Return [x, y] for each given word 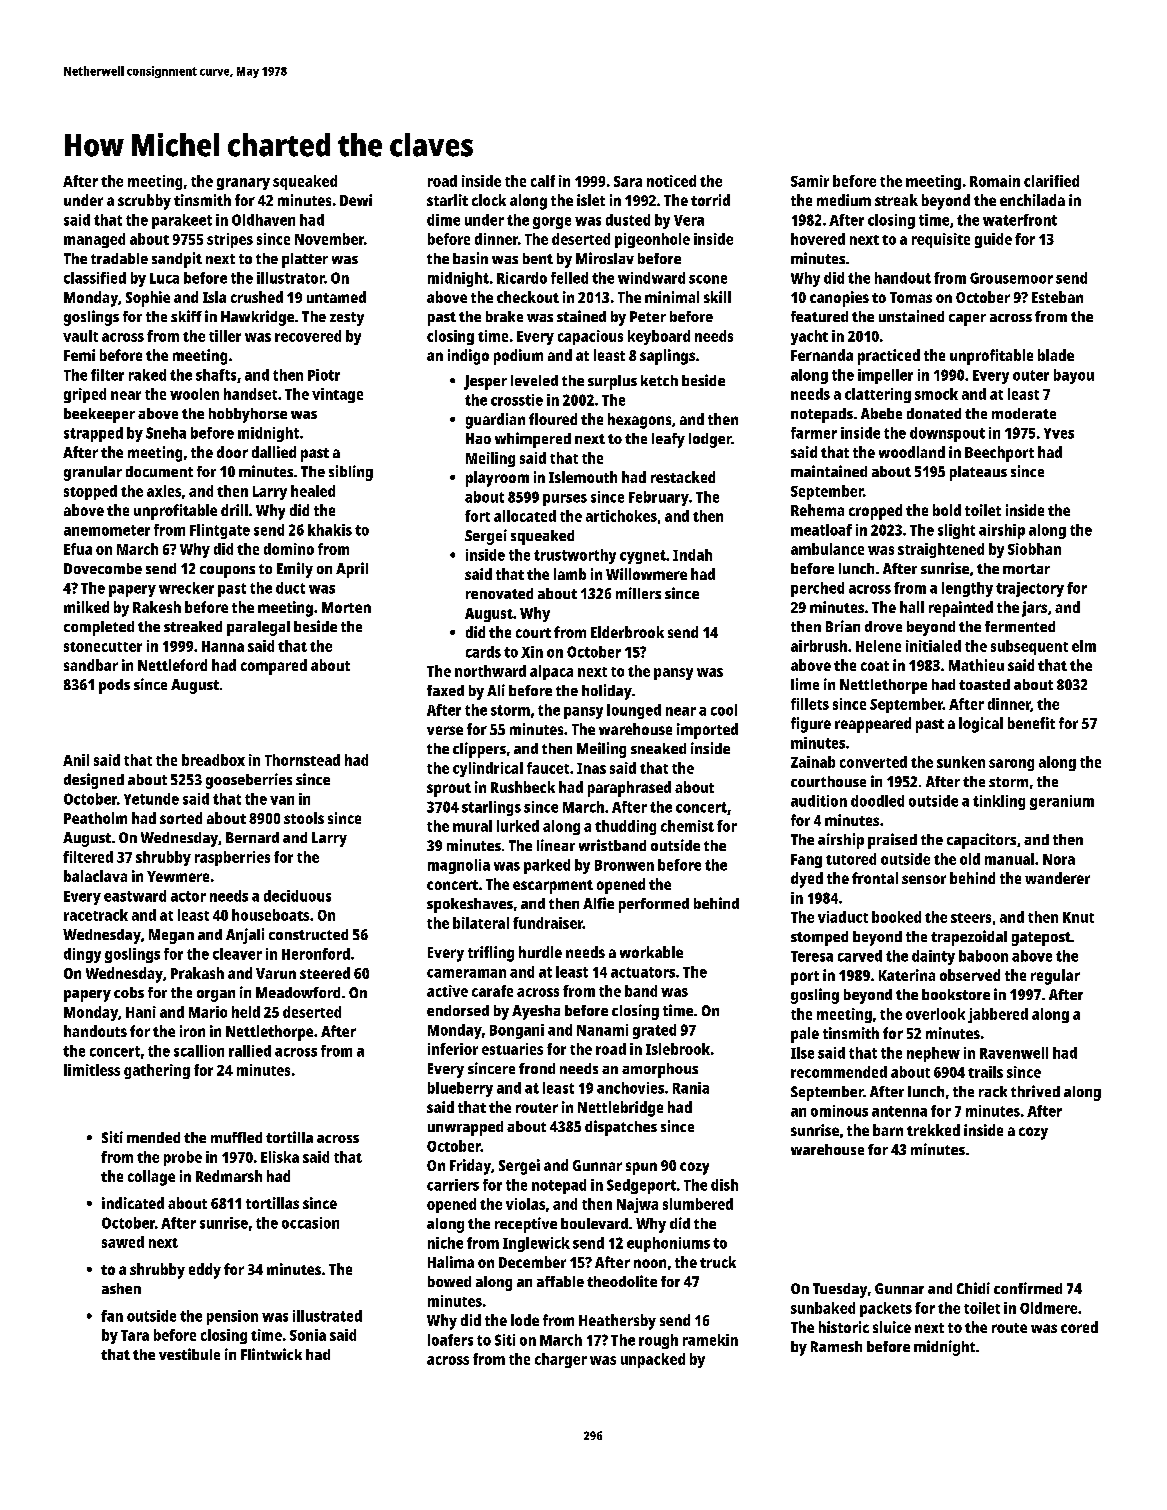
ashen [121, 1288]
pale [805, 1035]
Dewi [356, 200]
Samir [810, 181]
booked [896, 917]
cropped [875, 512]
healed [313, 491]
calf [543, 181]
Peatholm [95, 818]
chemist [687, 826]
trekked [933, 1130]
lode [525, 1320]
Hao [478, 438]
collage [151, 1178]
